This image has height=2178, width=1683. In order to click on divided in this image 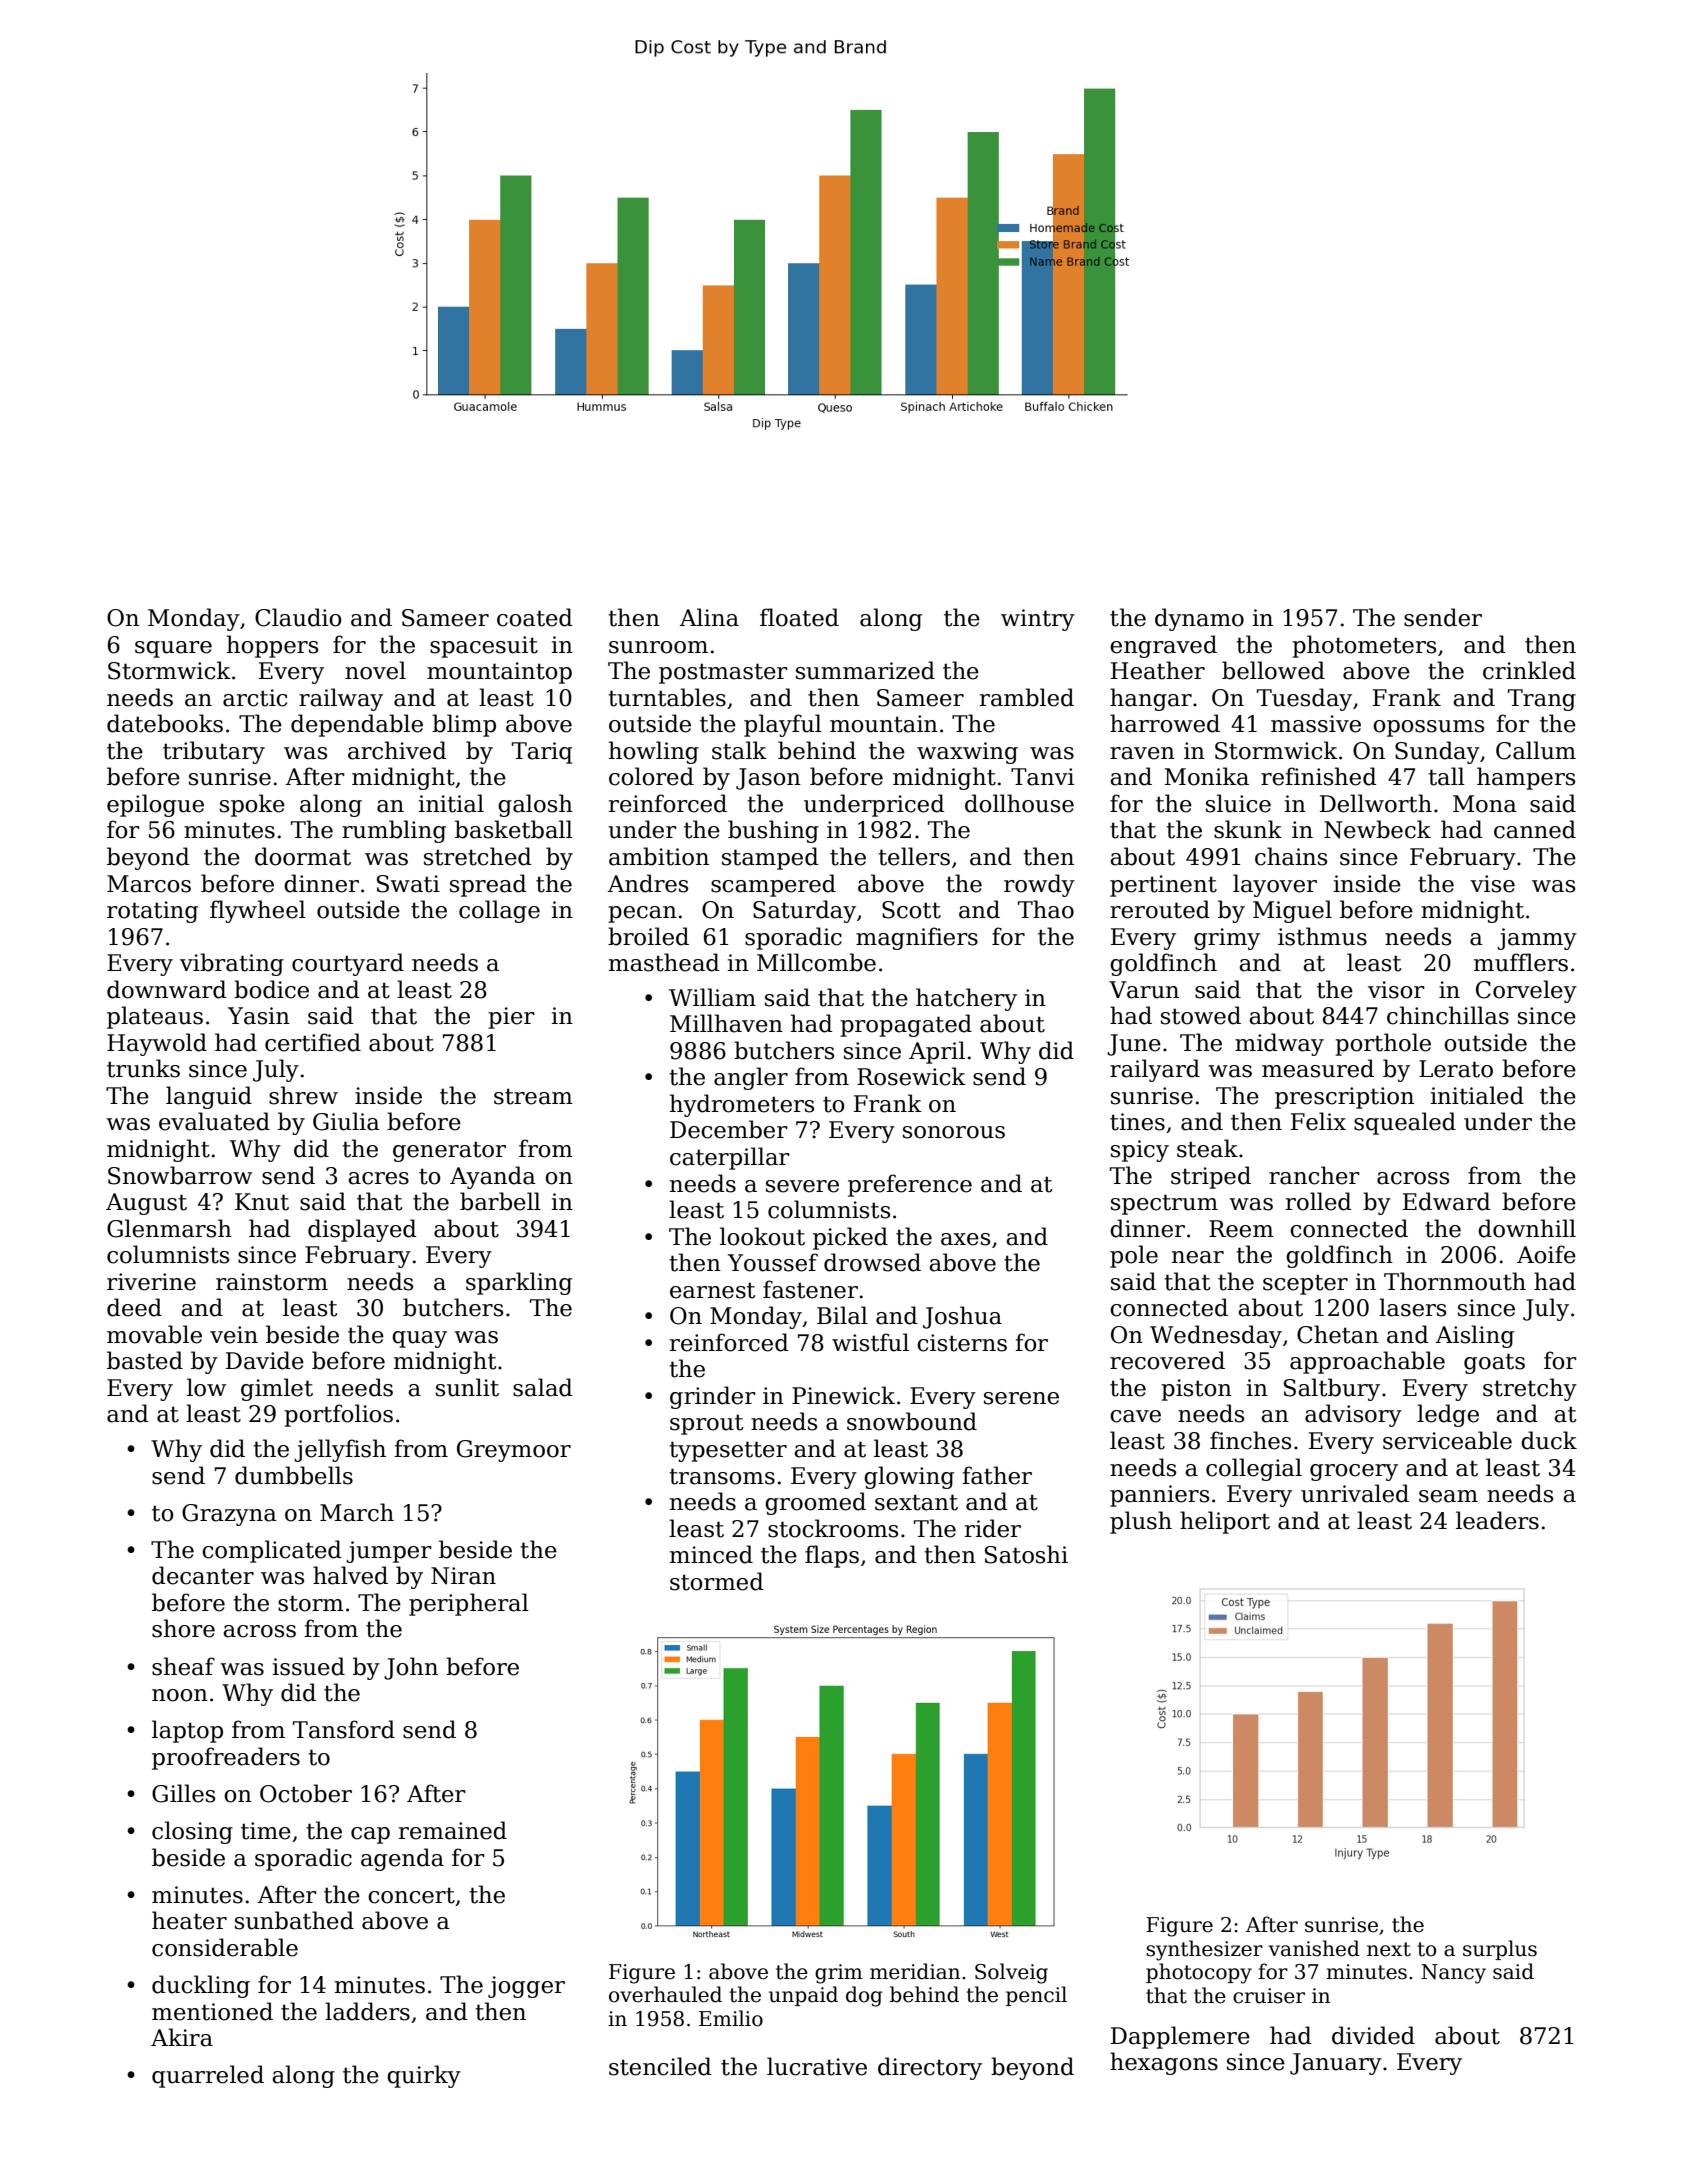, I will do `click(1373, 2035)`.
